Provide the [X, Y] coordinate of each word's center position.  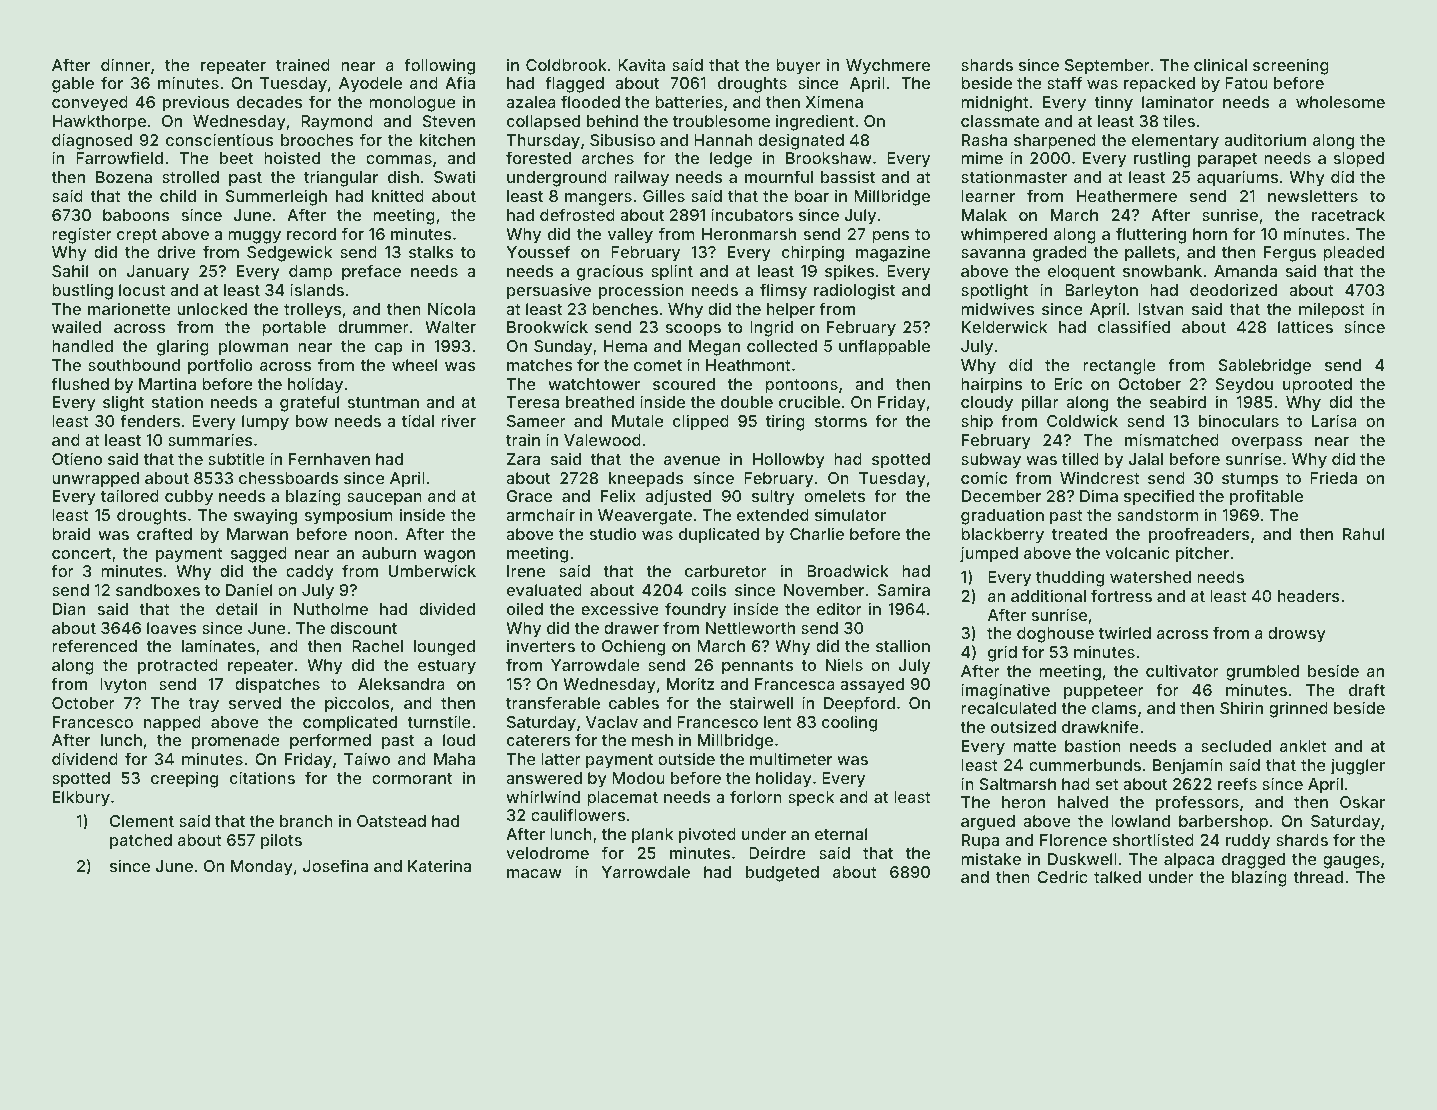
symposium [349, 517]
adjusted [678, 497]
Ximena [834, 101]
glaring [183, 347]
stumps [1250, 480]
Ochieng [633, 647]
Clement [142, 821]
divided [447, 608]
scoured [684, 384]
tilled [1080, 458]
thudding [1070, 578]
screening [1291, 66]
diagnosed [92, 141]
